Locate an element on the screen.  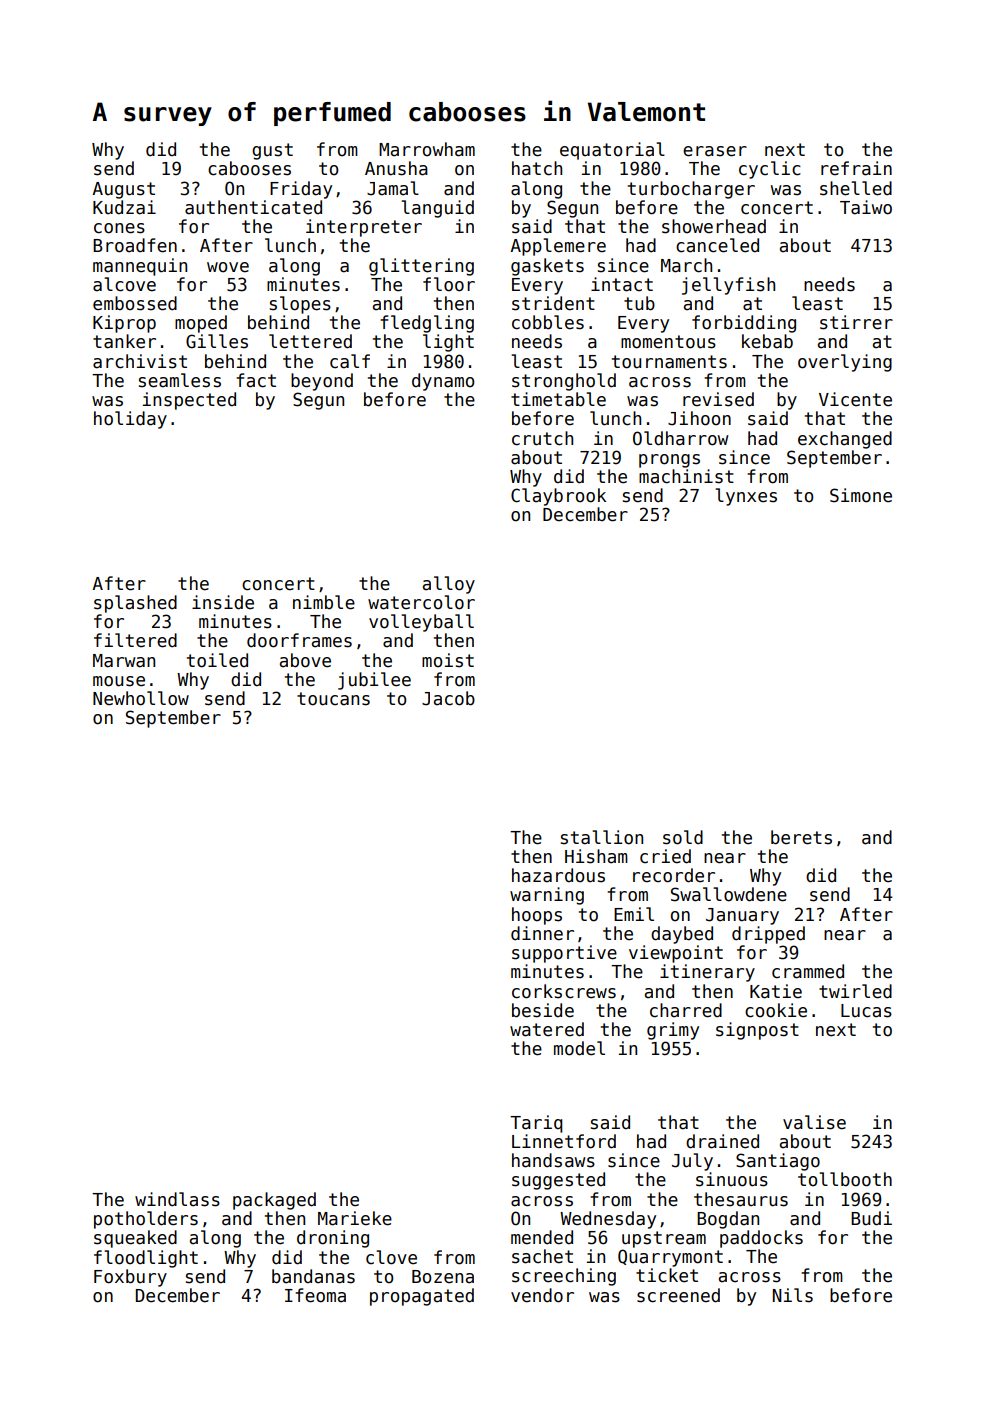
hoops is located at coordinates (537, 916).
